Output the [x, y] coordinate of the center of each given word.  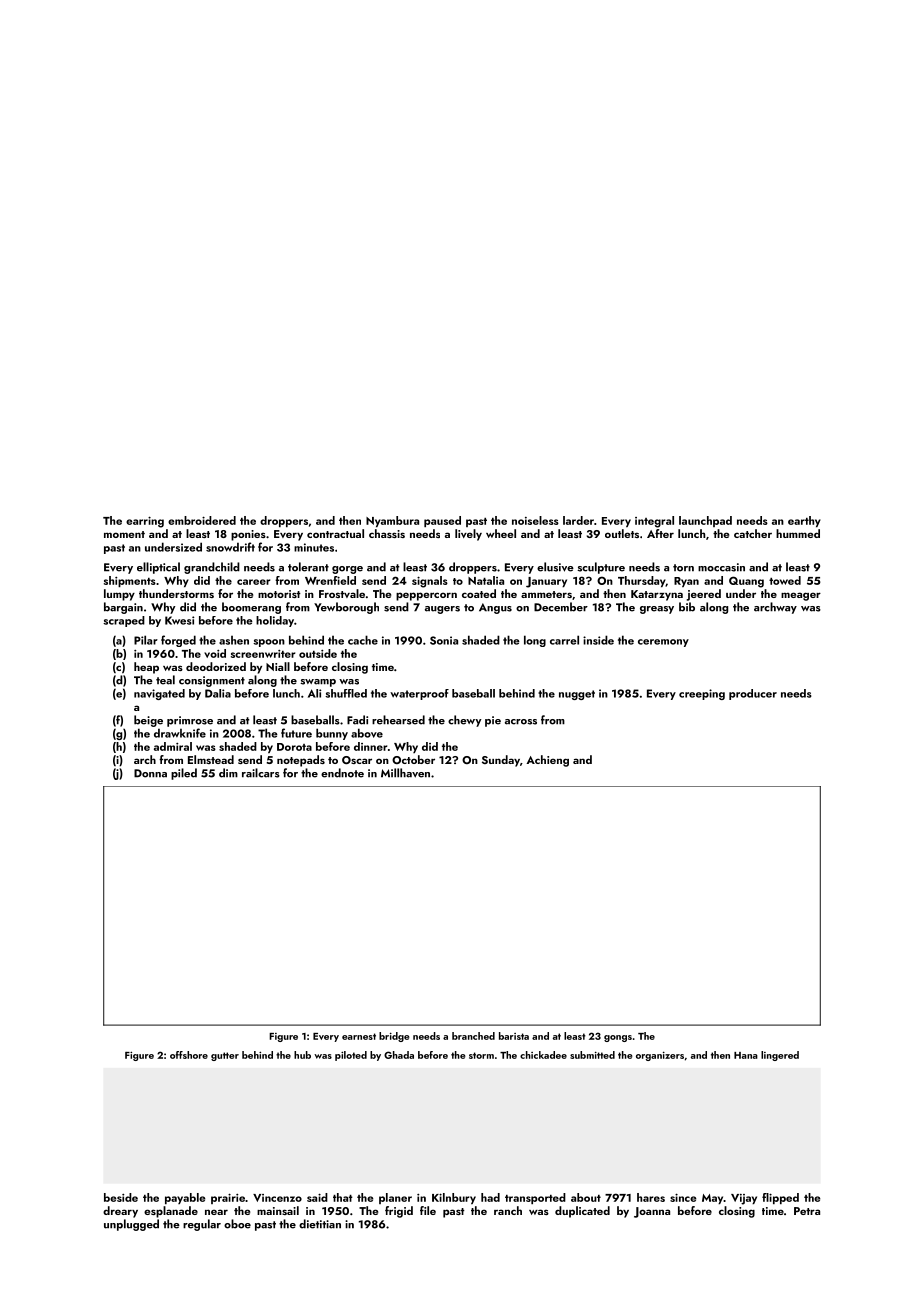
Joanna [652, 1212]
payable [185, 1198]
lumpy [119, 595]
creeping [702, 694]
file [428, 1210]
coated [479, 593]
